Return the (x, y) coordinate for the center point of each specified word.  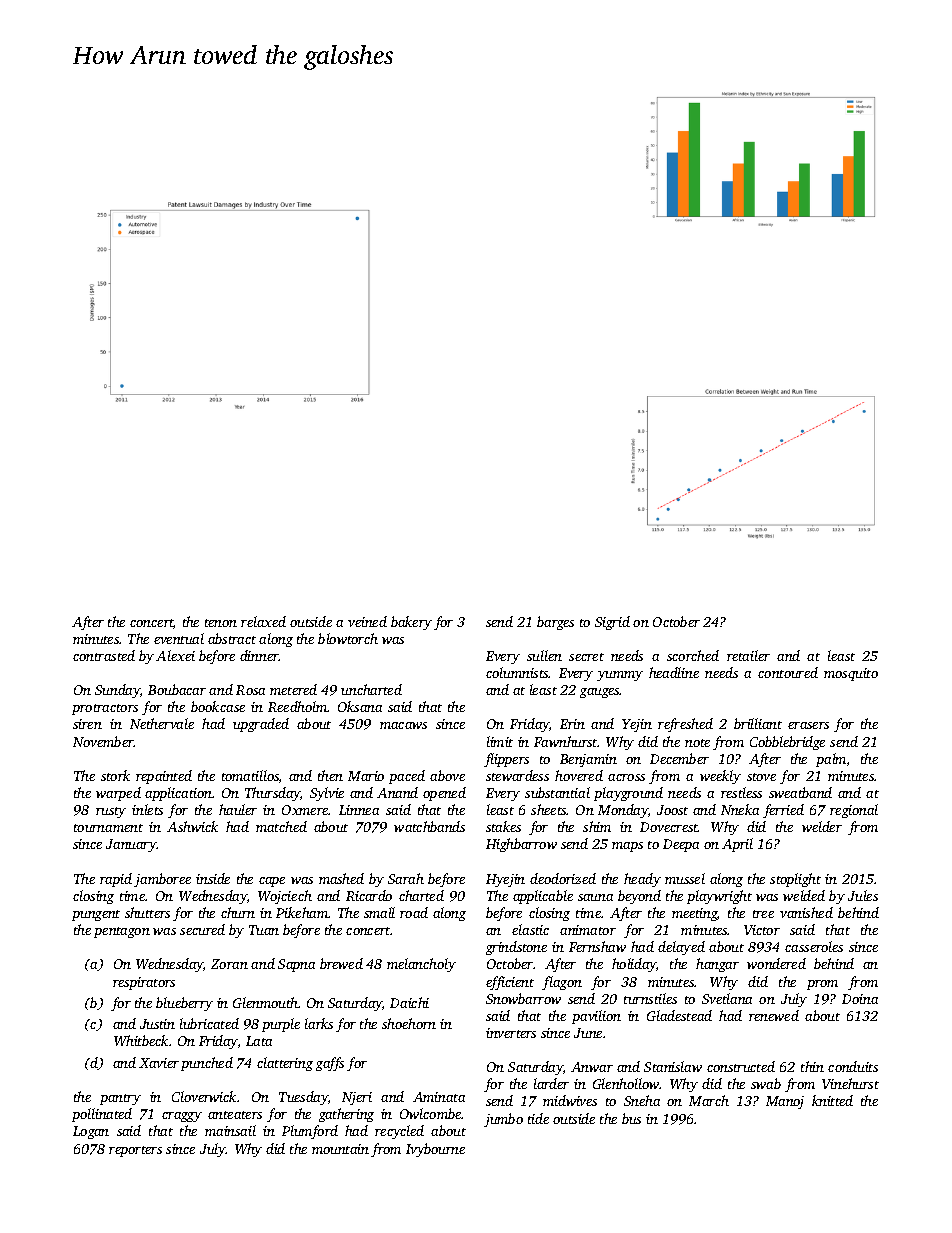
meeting (695, 914)
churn (238, 912)
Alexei (175, 655)
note (697, 743)
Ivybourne (435, 1150)
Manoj (785, 1102)
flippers (506, 760)
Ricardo (369, 895)
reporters (135, 1151)
